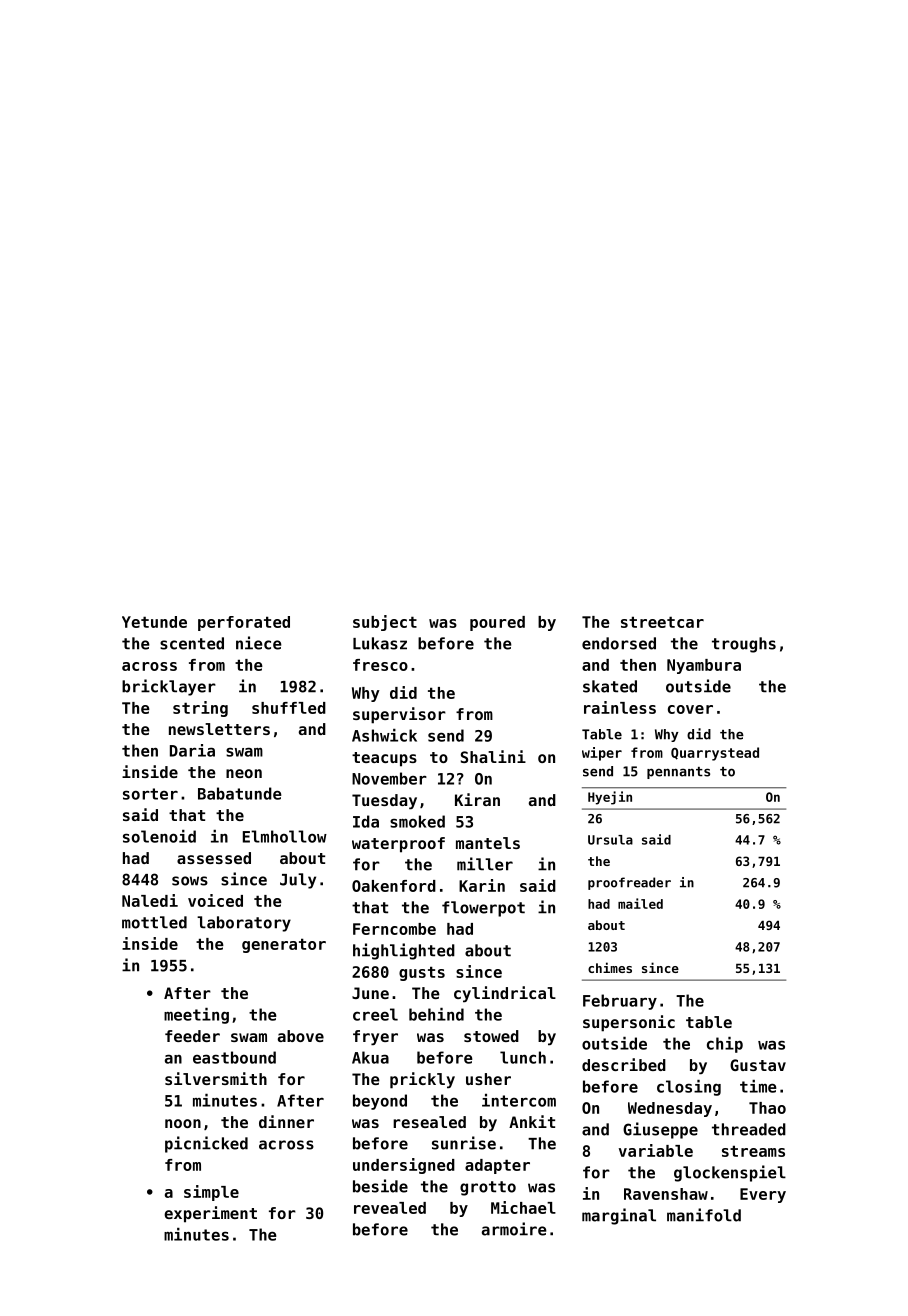 Image resolution: width=908 pixels, height=1316 pixels. I want to click on Naledi, so click(150, 900).
